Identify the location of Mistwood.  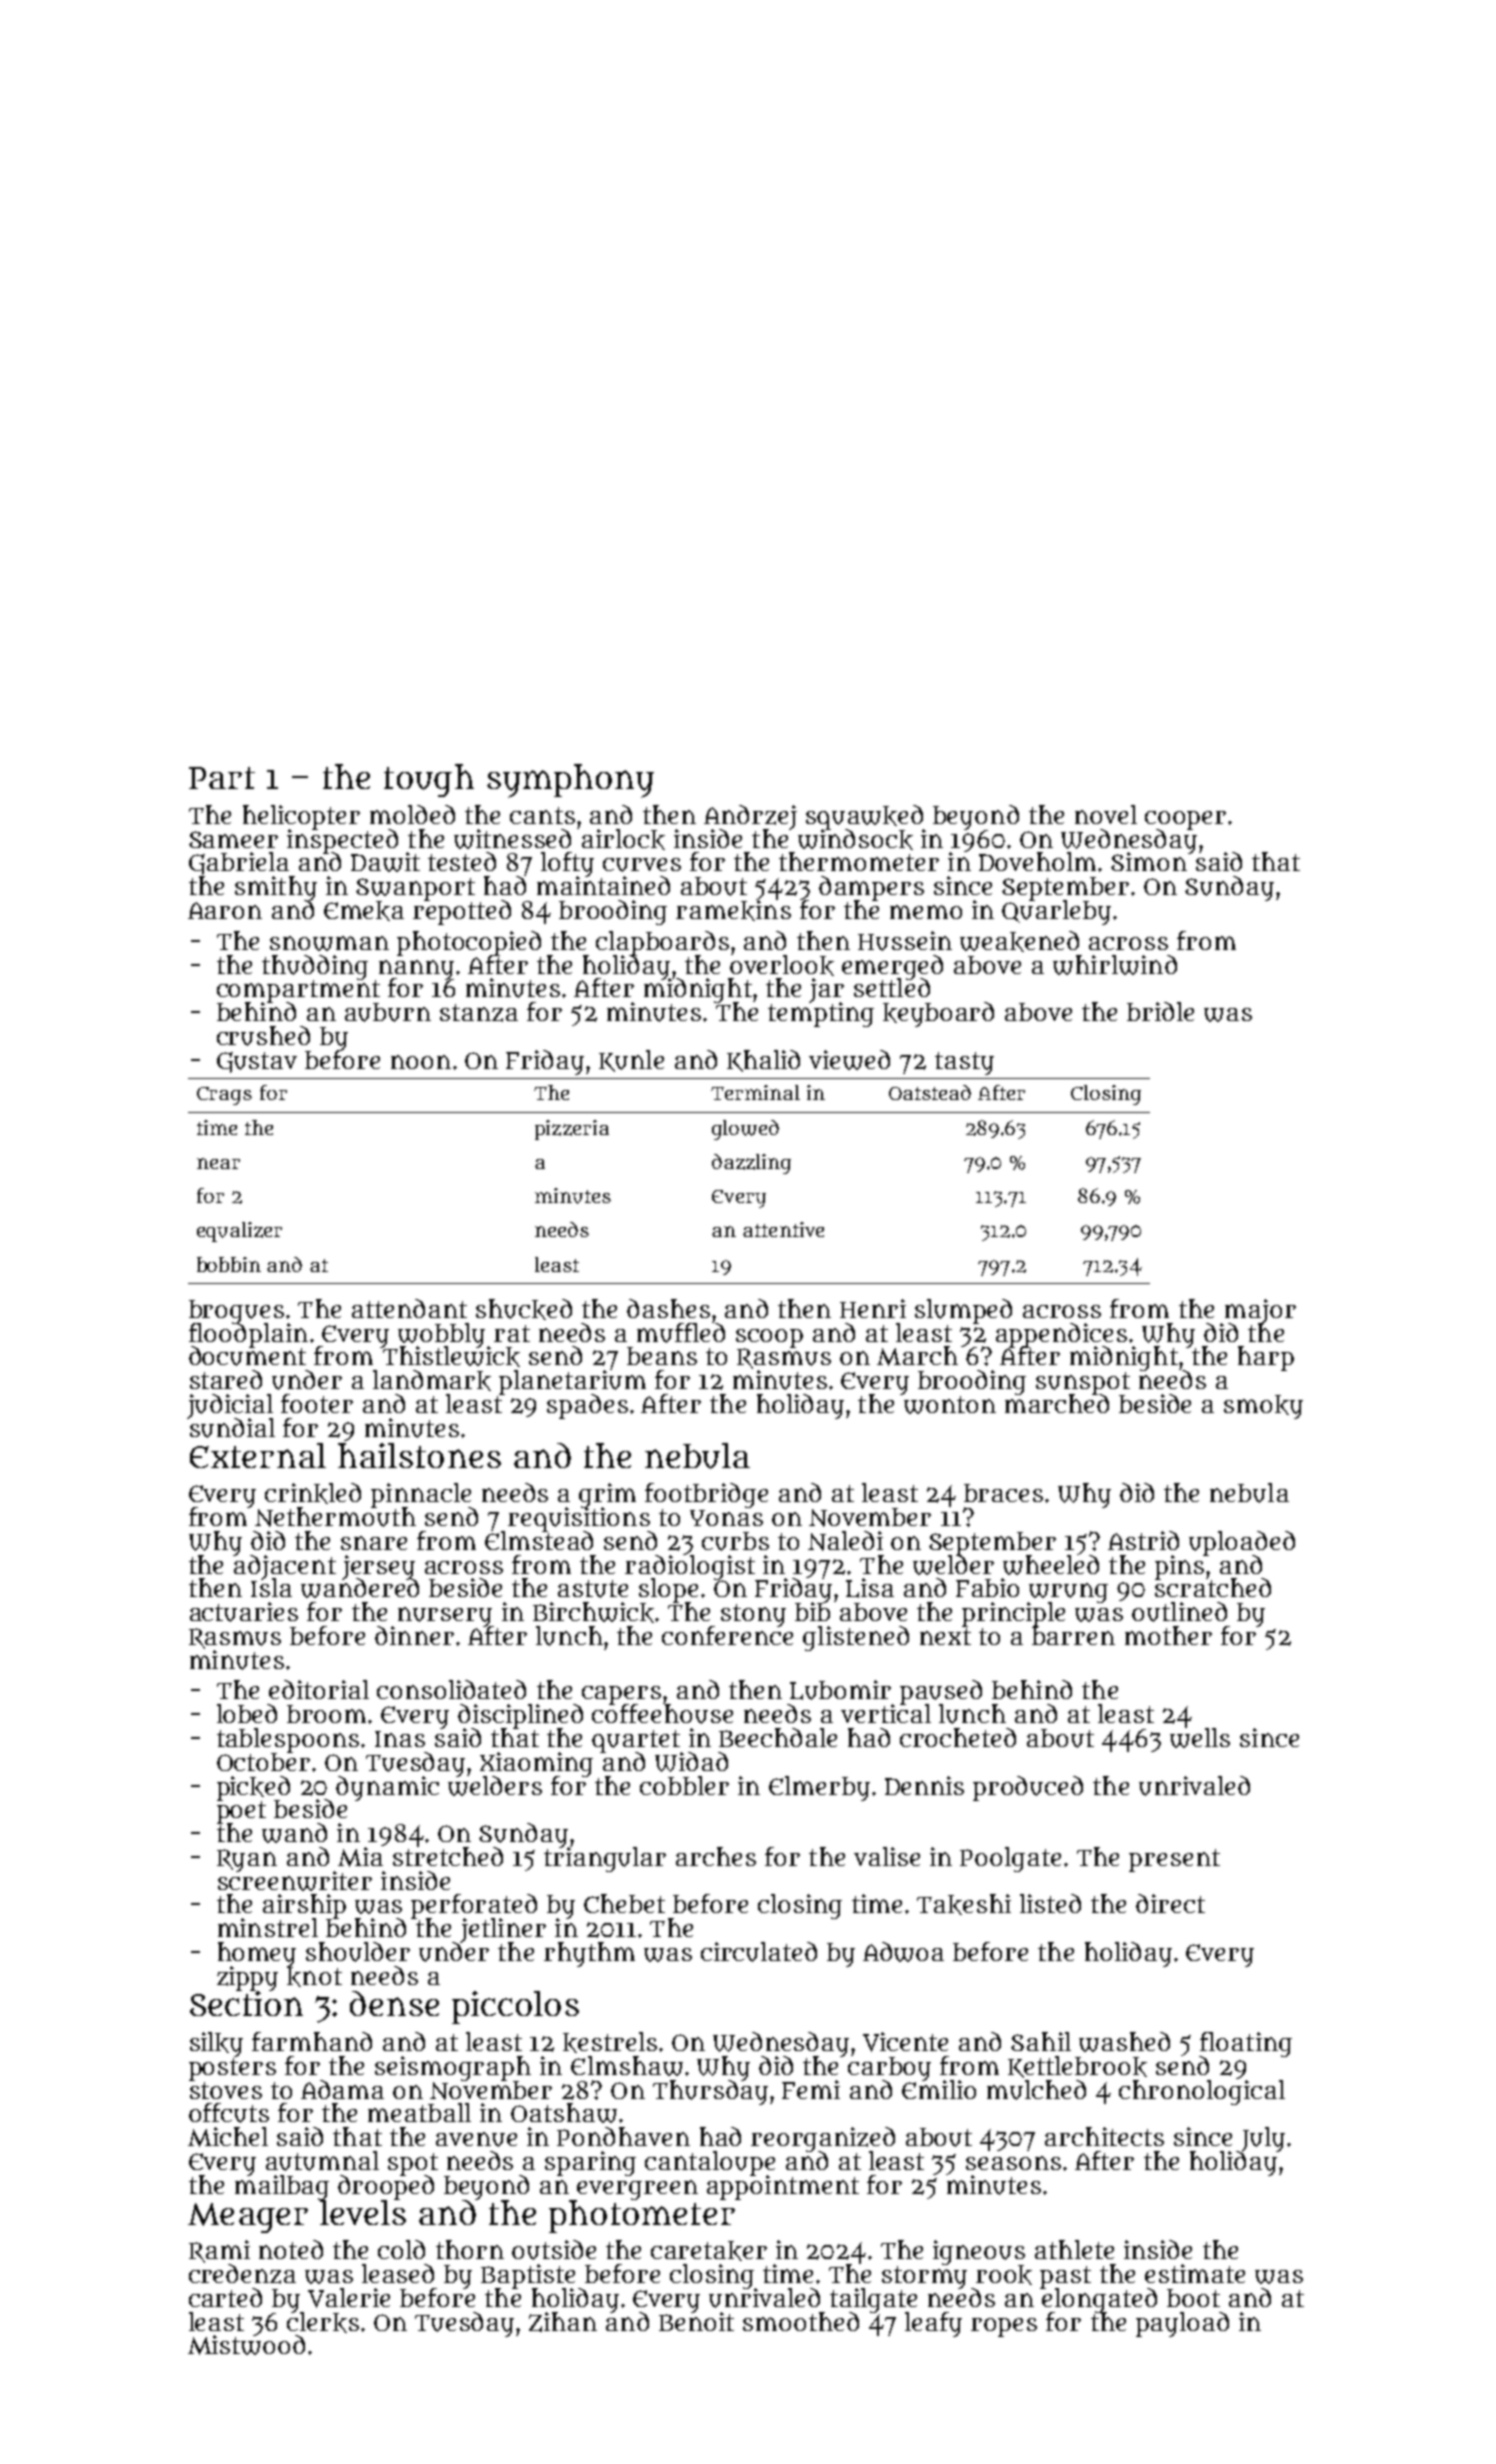
(246, 2345).
